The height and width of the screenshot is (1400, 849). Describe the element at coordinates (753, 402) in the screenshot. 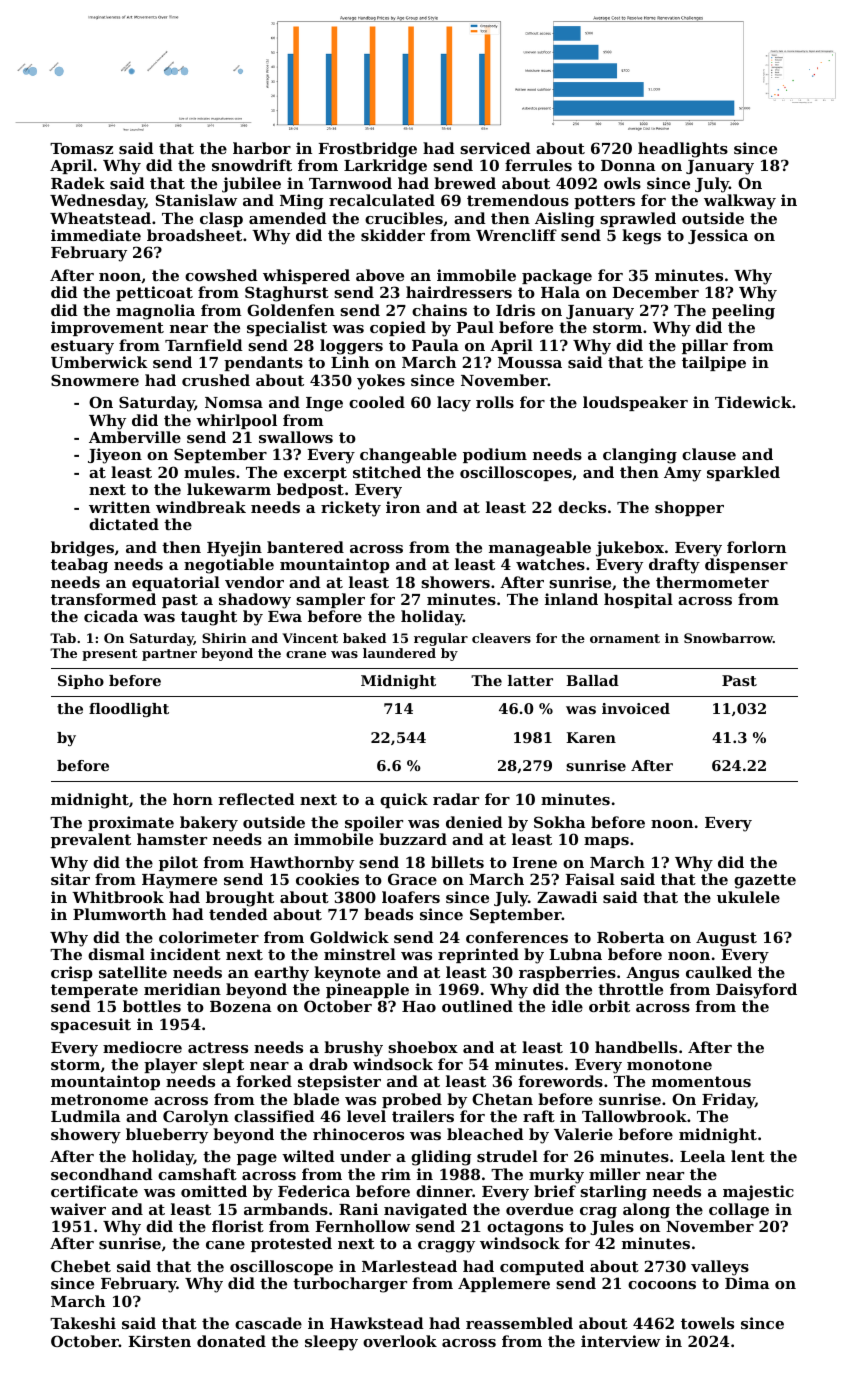

I see `Tidewick` at that location.
